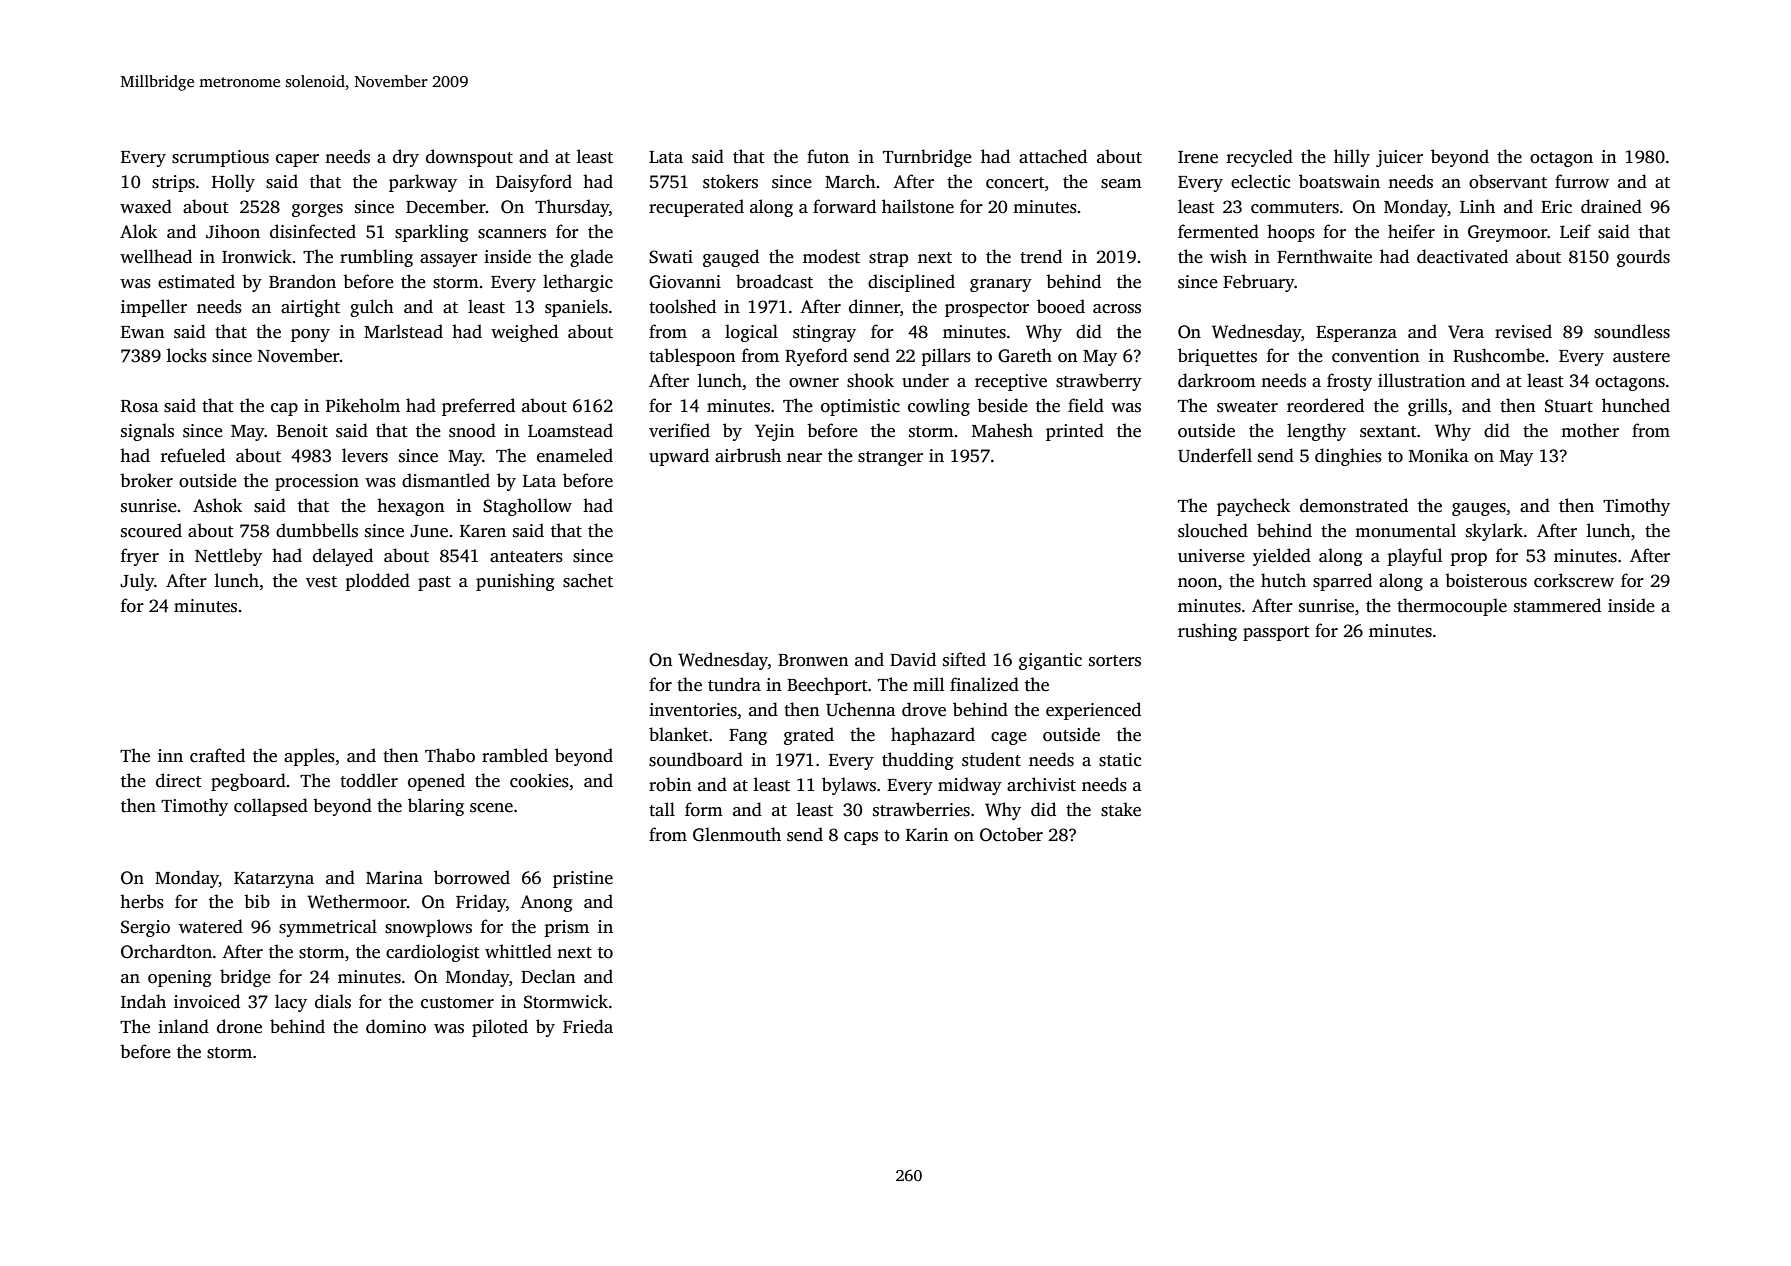 This document has width=1791, height=1266. What do you see at coordinates (406, 158) in the document?
I see `dry` at bounding box center [406, 158].
